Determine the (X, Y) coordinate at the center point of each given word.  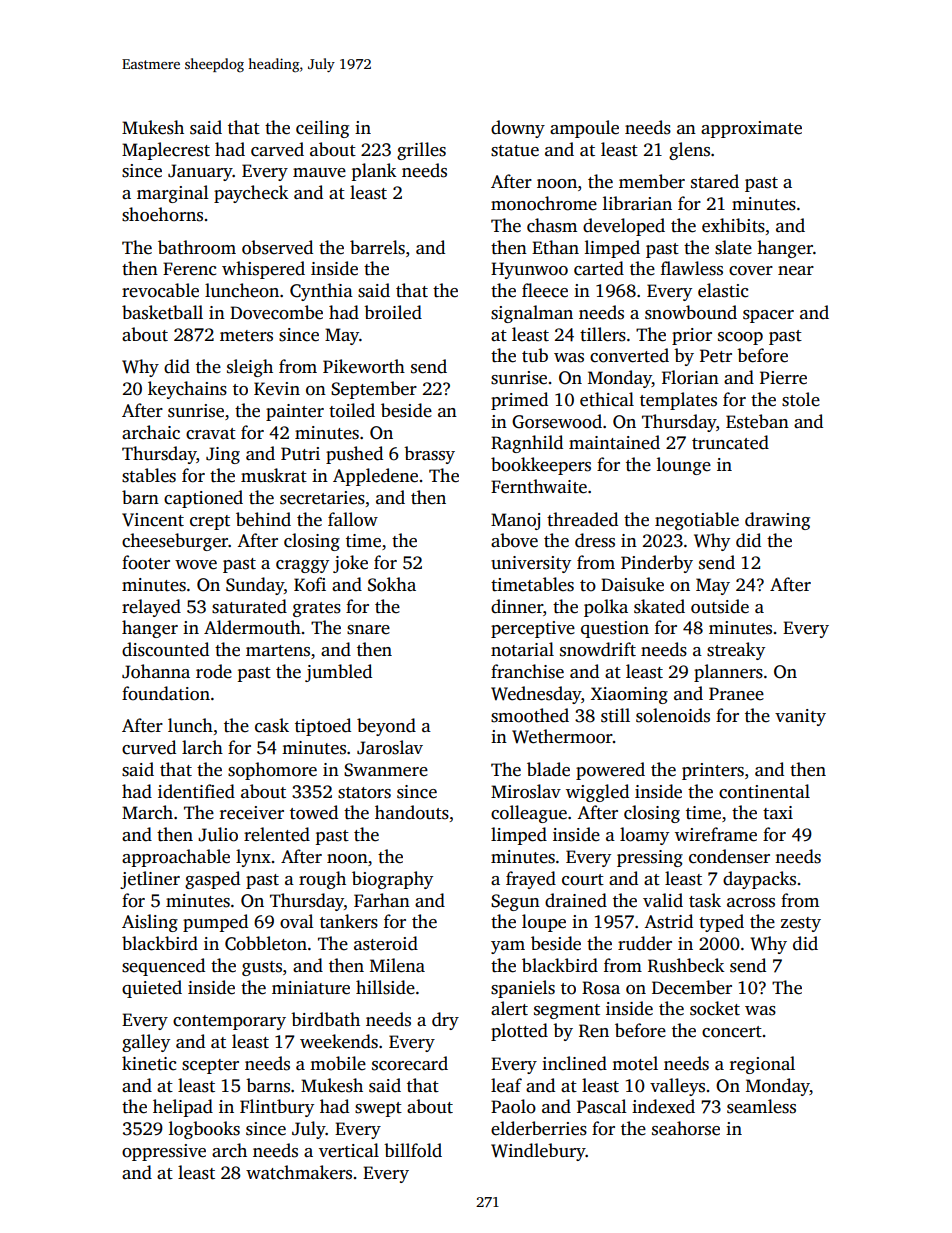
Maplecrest (166, 151)
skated (659, 606)
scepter (210, 1066)
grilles (421, 151)
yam (508, 947)
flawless (692, 268)
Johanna (156, 671)
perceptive (533, 629)
